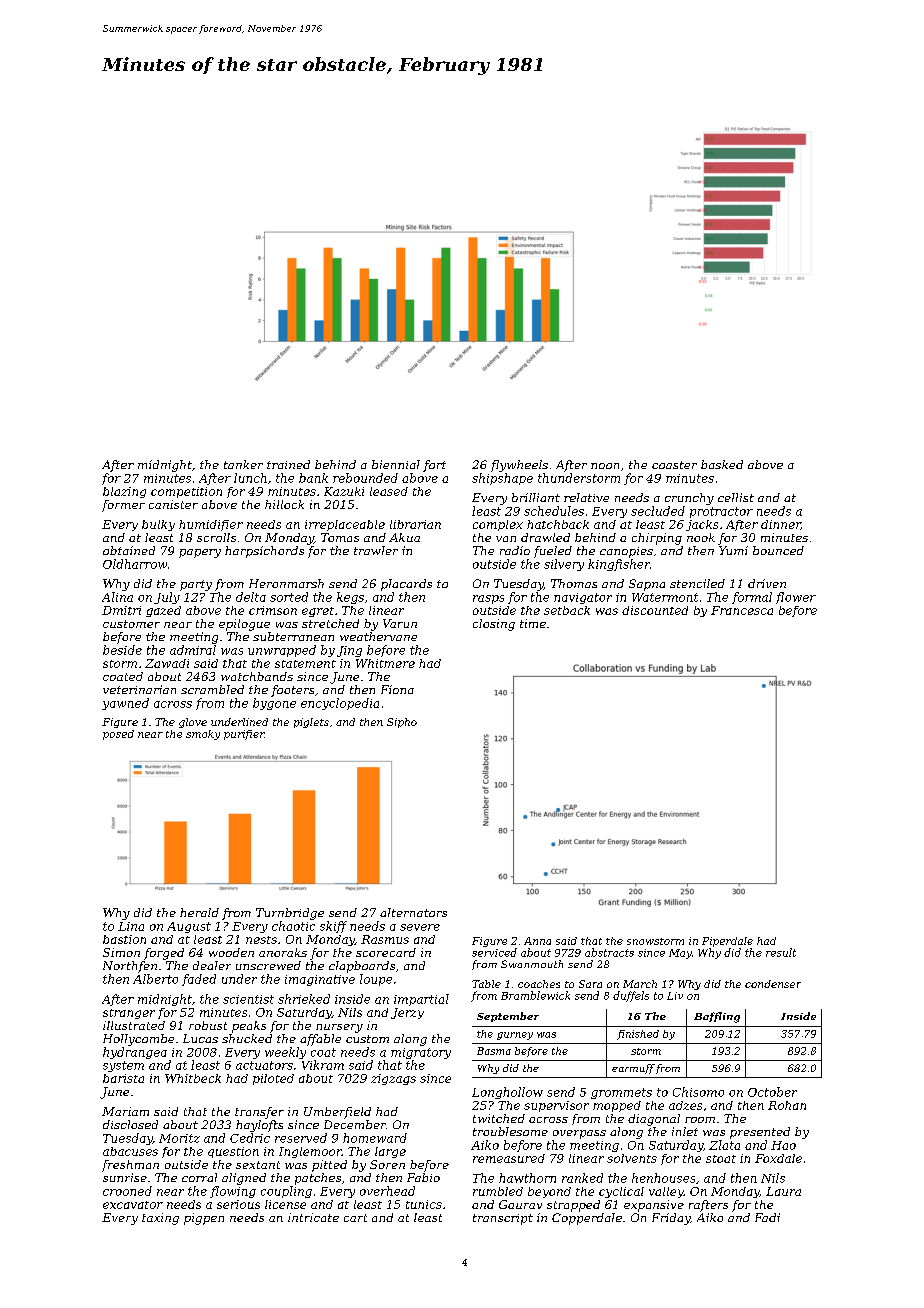 The image size is (924, 1308). What do you see at coordinates (722, 464) in the page?
I see `basked` at bounding box center [722, 464].
